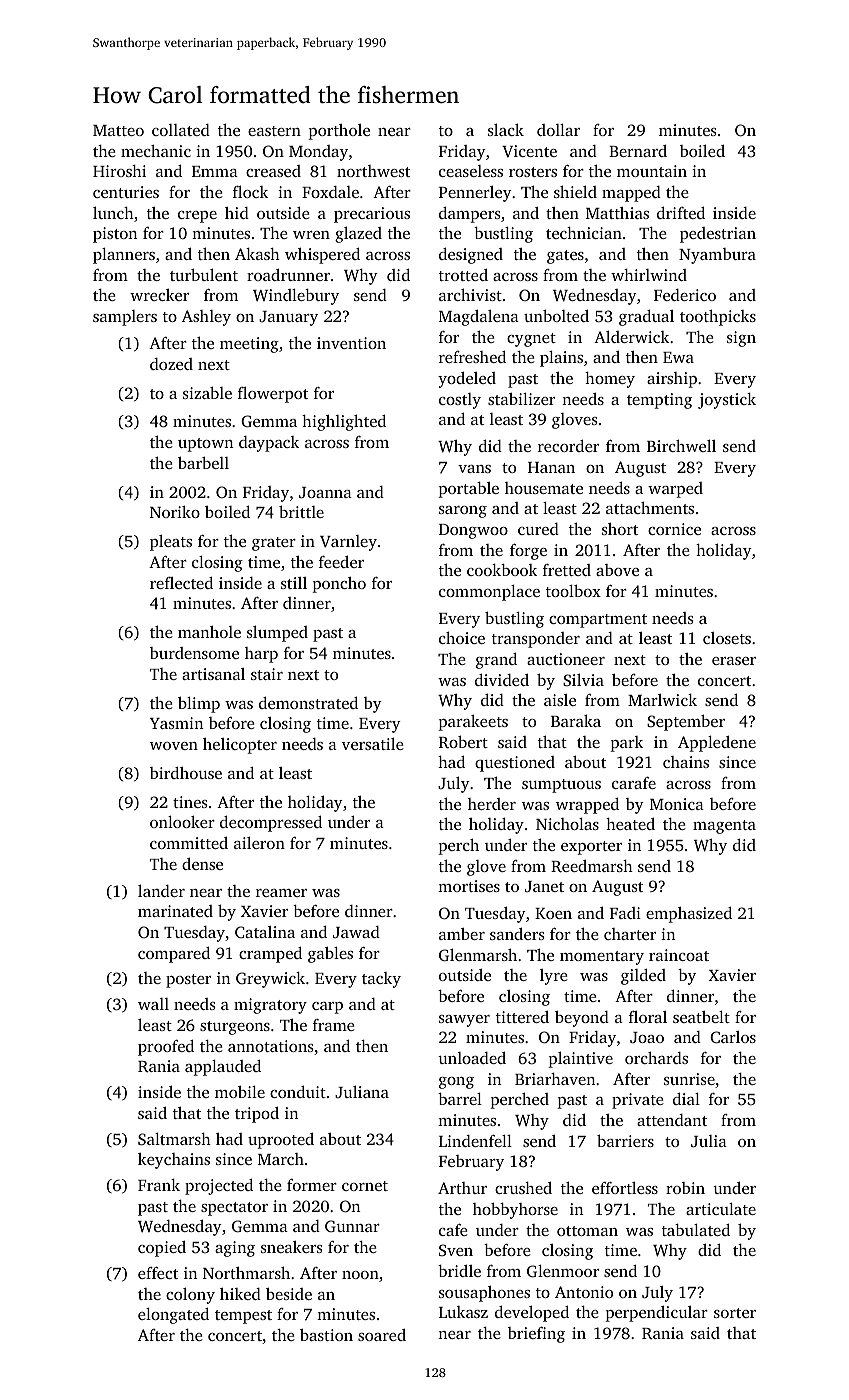 The width and height of the document is (849, 1400). What do you see at coordinates (326, 1335) in the document?
I see `bastion` at bounding box center [326, 1335].
